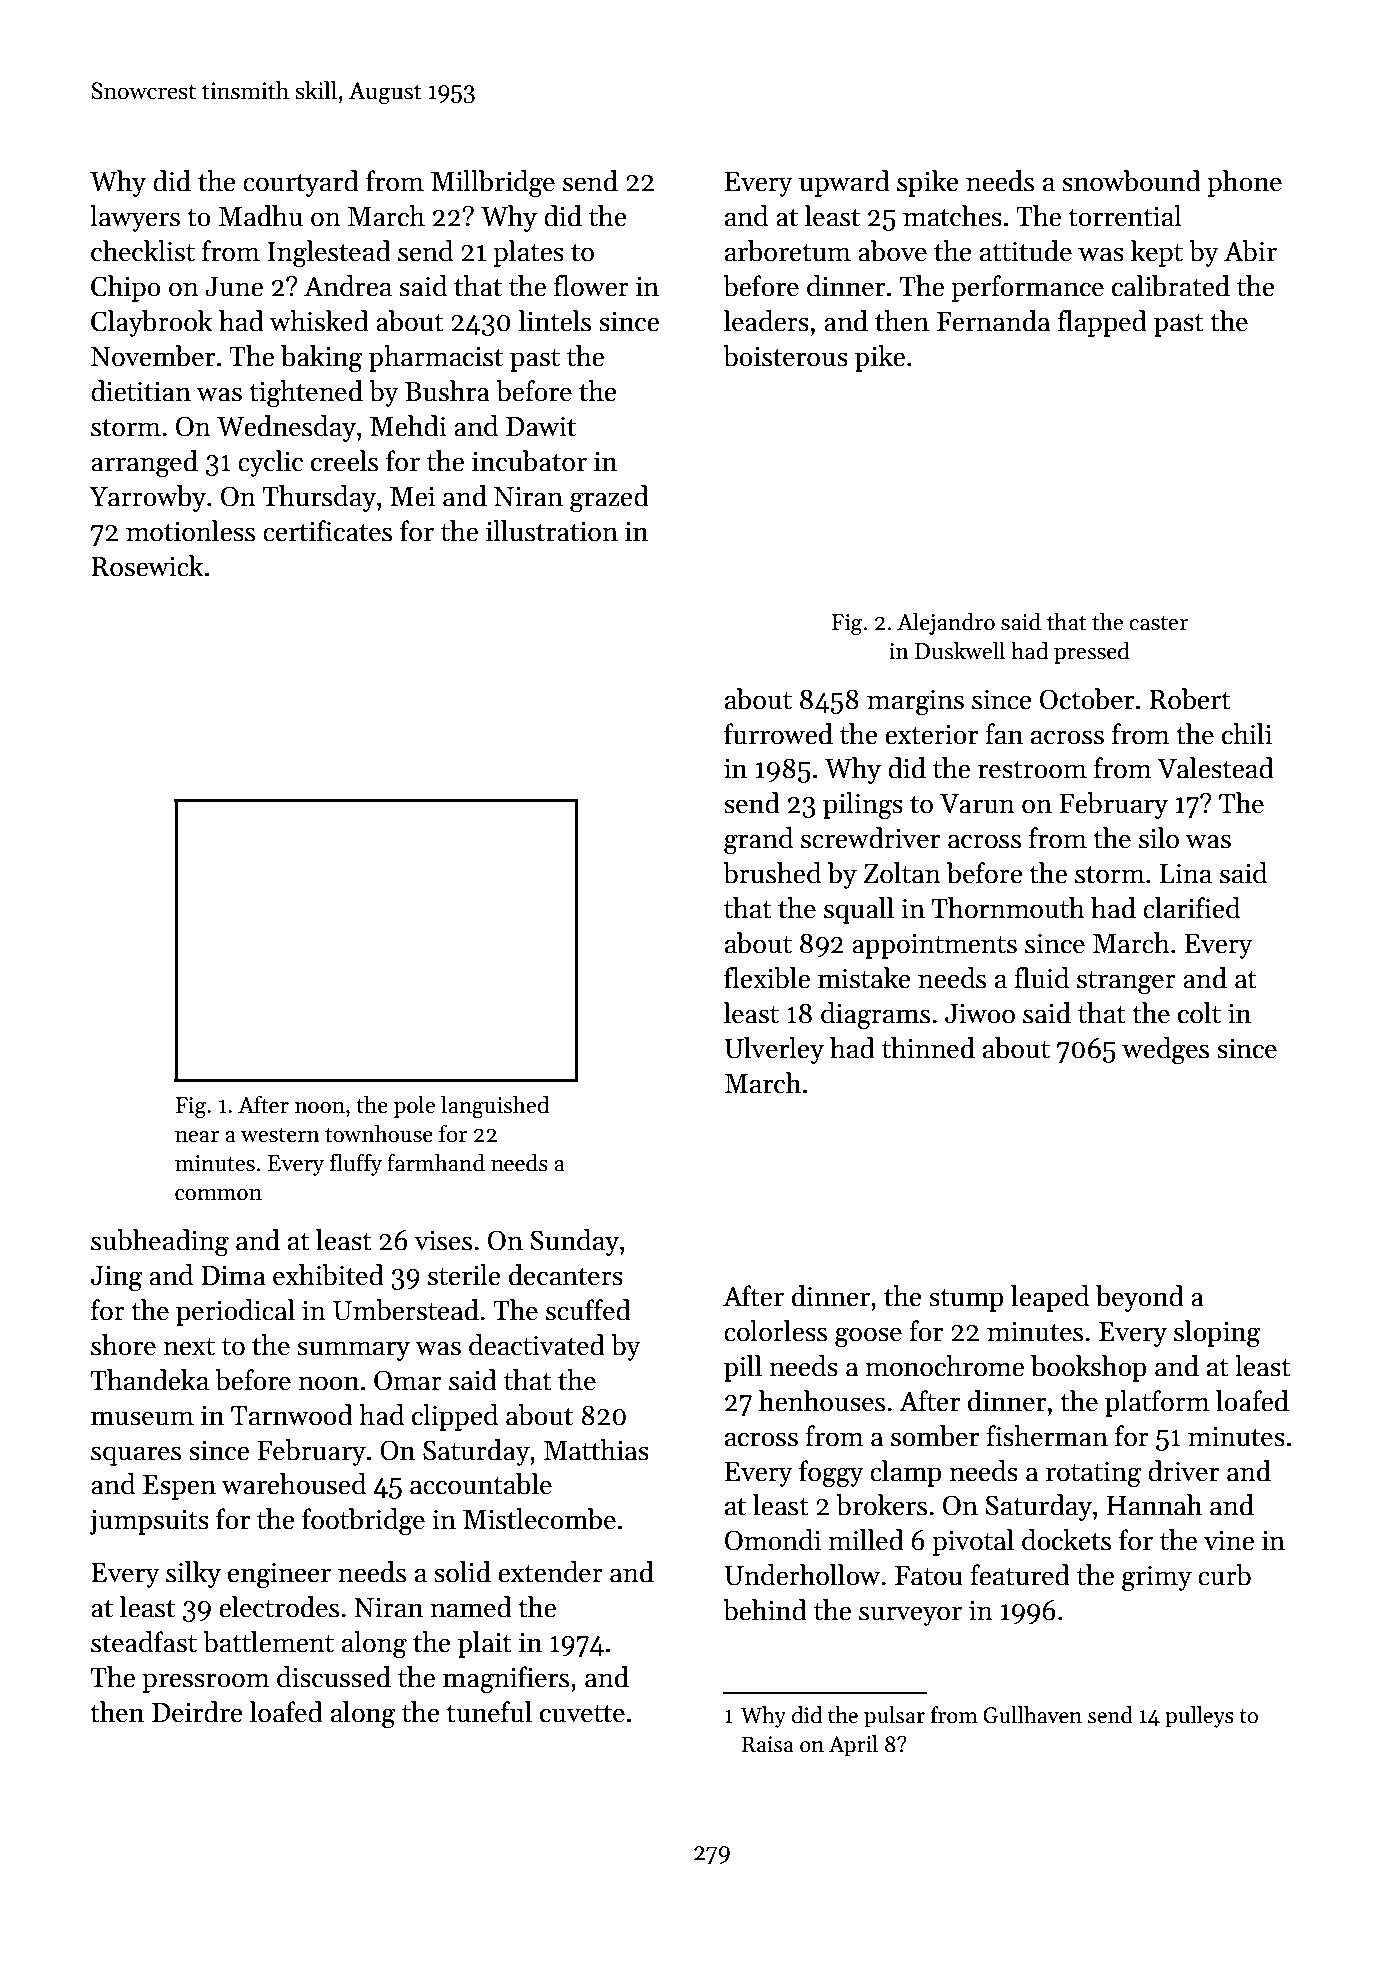  What do you see at coordinates (197, 1137) in the image?
I see `near` at bounding box center [197, 1137].
